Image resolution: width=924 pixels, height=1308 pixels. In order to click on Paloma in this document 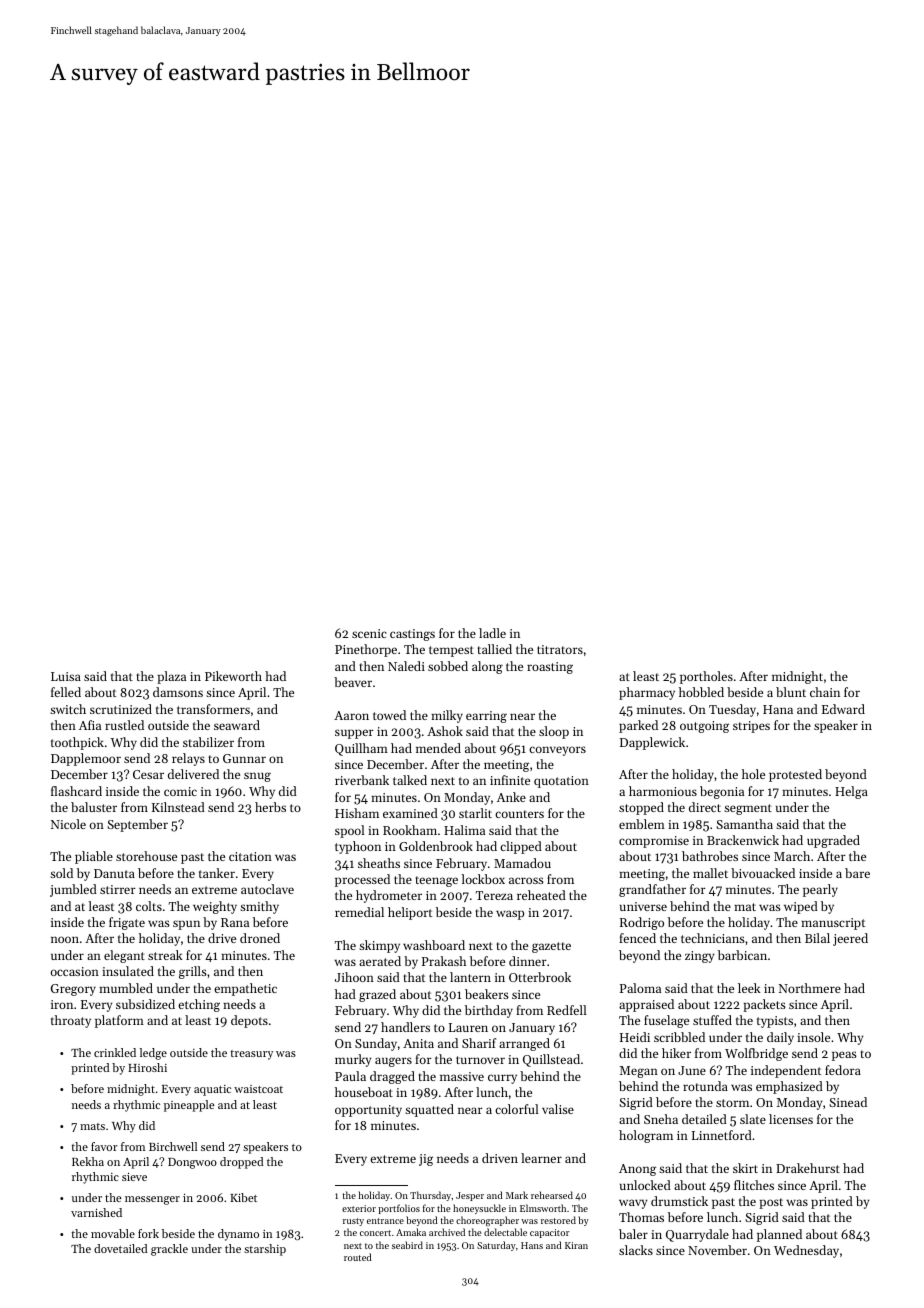, I will do `click(640, 988)`.
